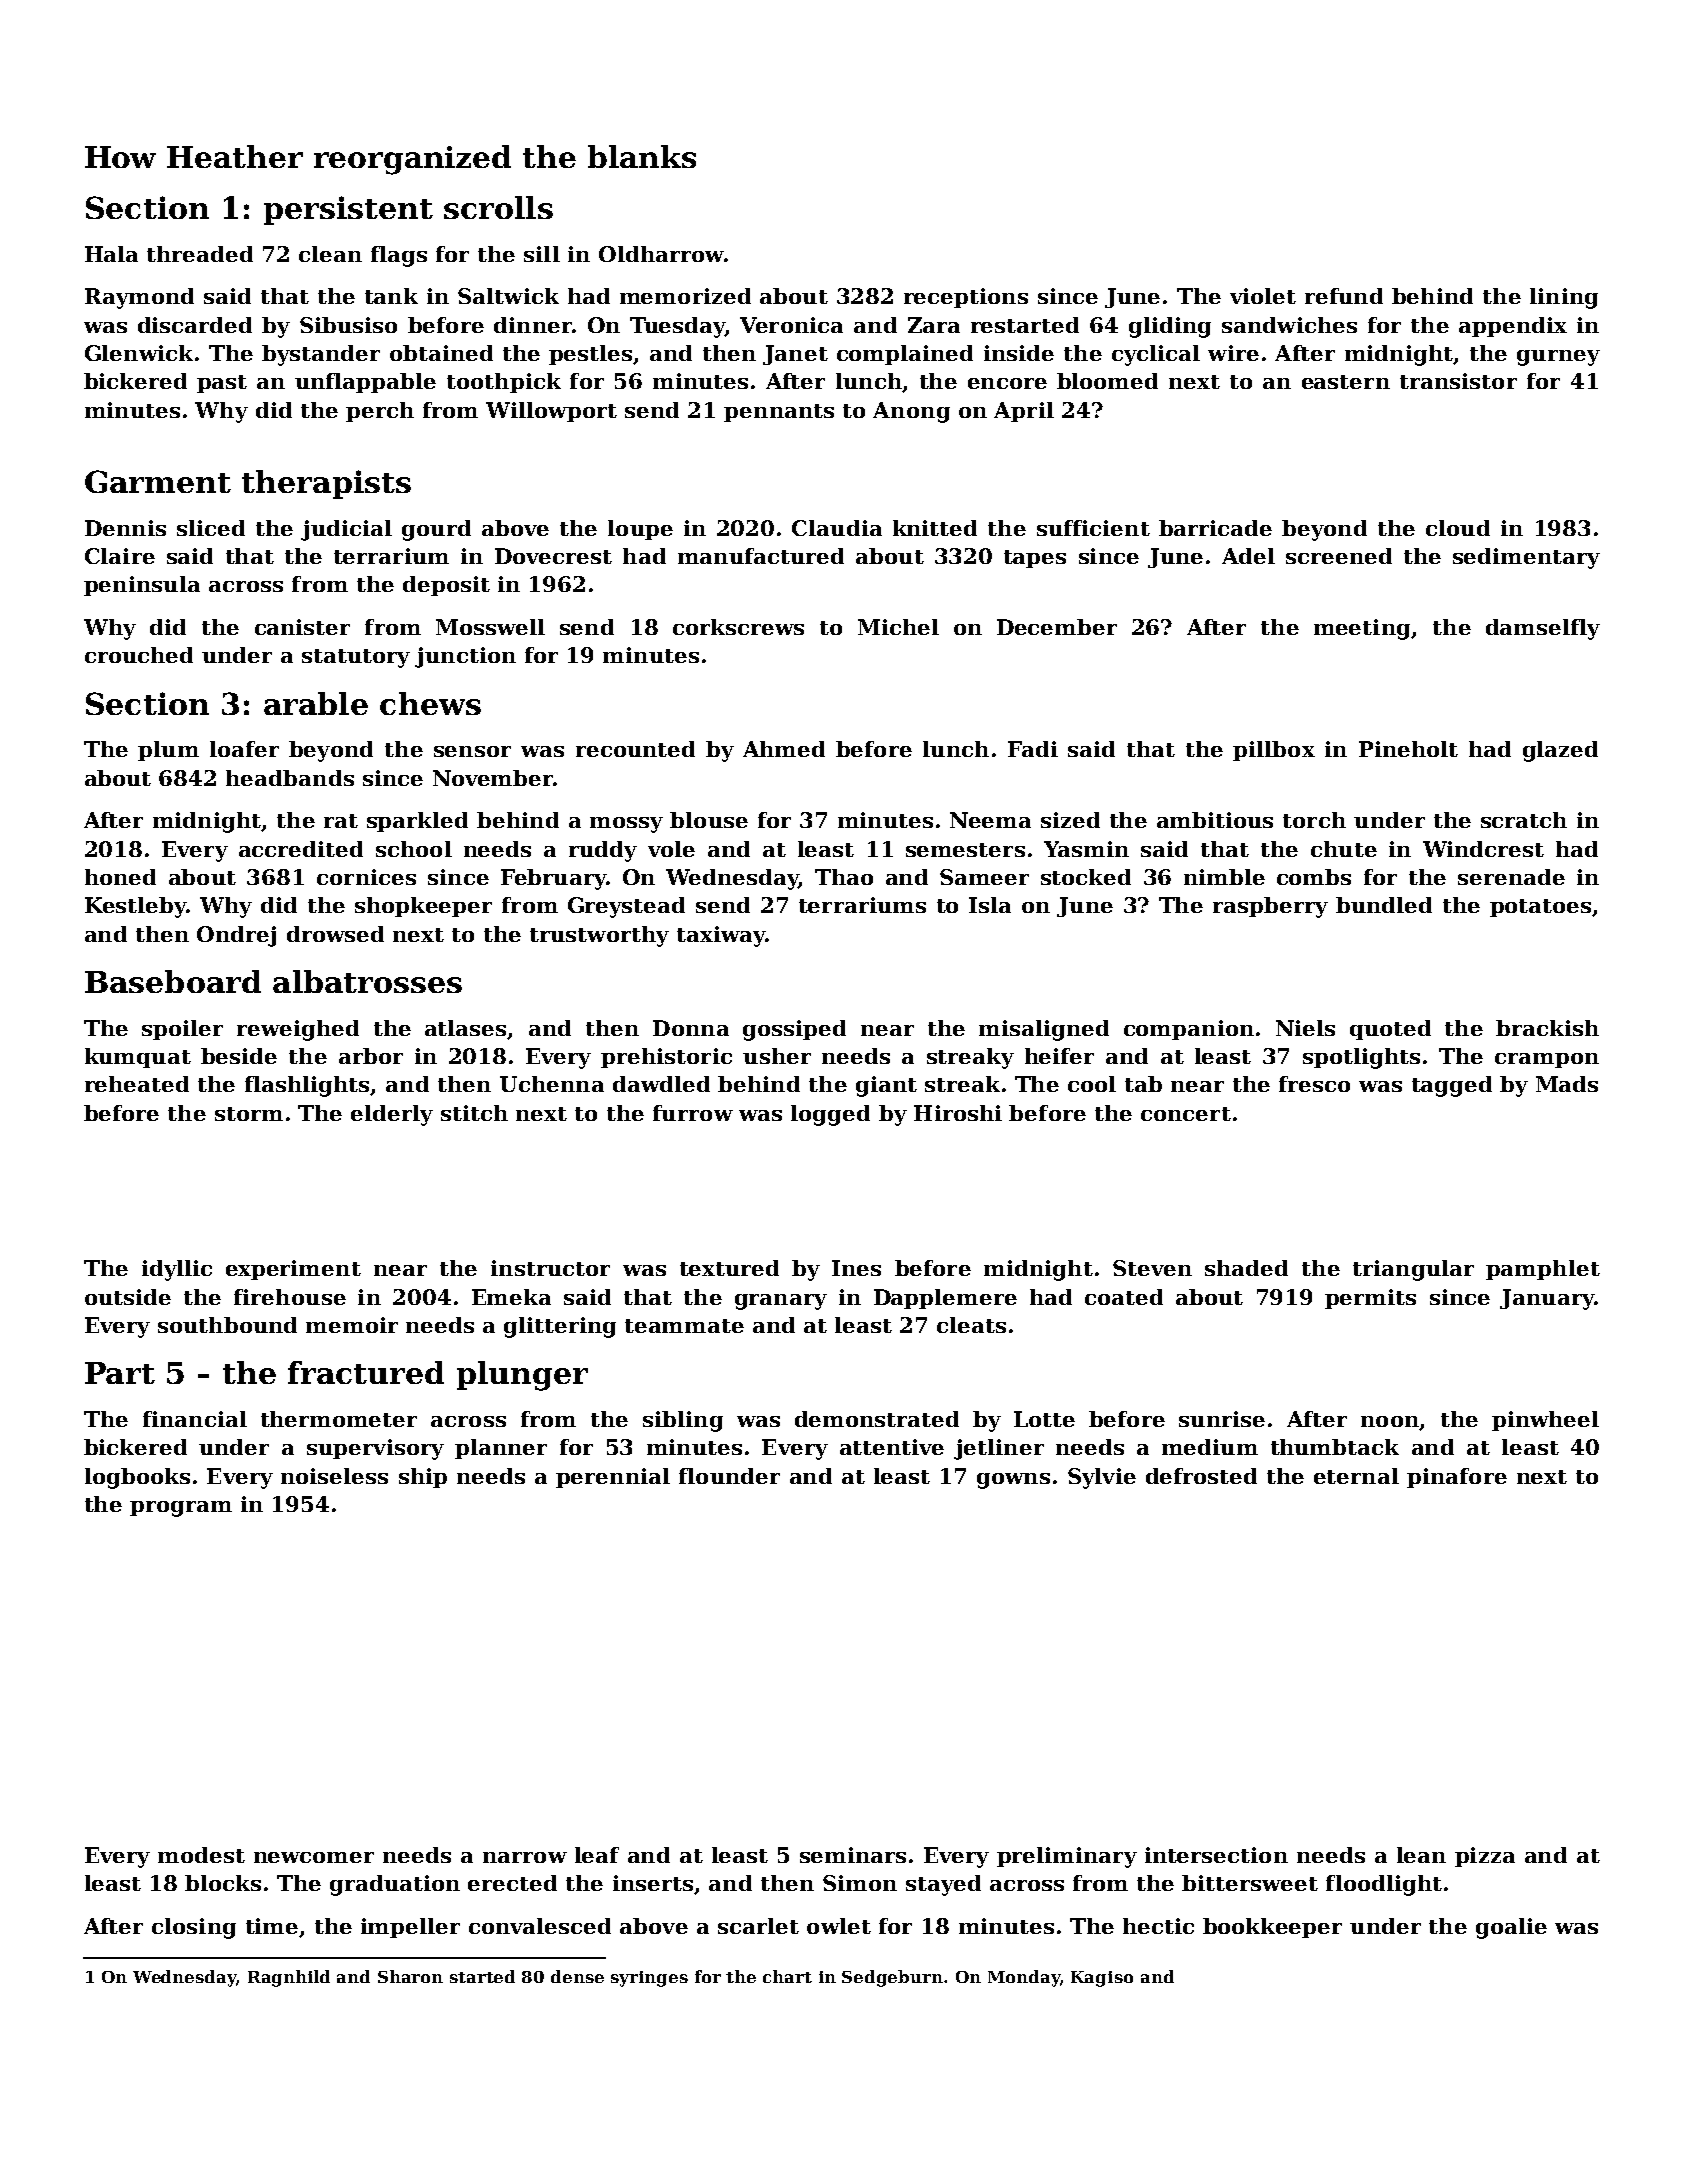 The image size is (1683, 2178). What do you see at coordinates (661, 254) in the screenshot?
I see `Oldharrow` at bounding box center [661, 254].
